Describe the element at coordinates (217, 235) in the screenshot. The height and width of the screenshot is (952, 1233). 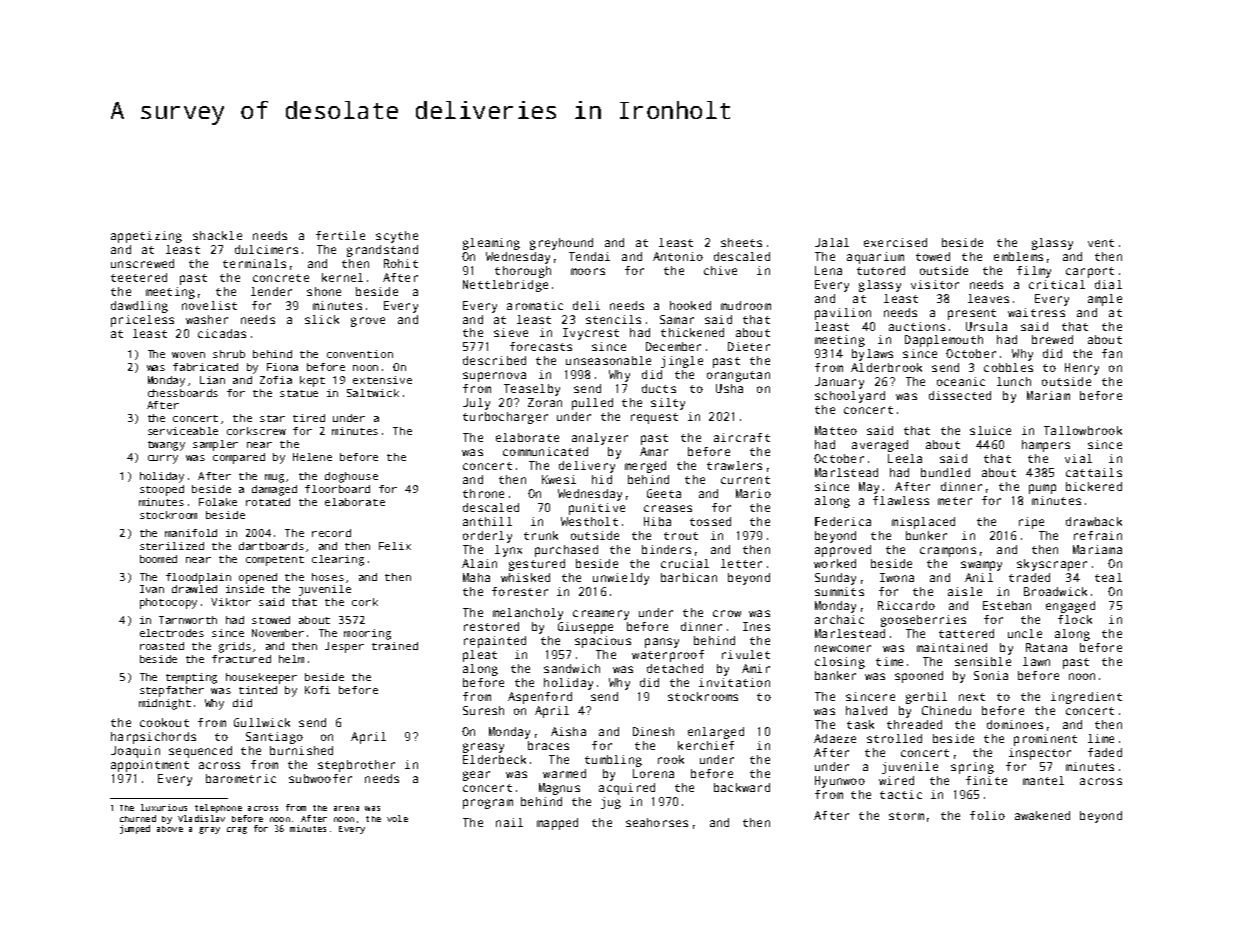
I see `shackle` at that location.
